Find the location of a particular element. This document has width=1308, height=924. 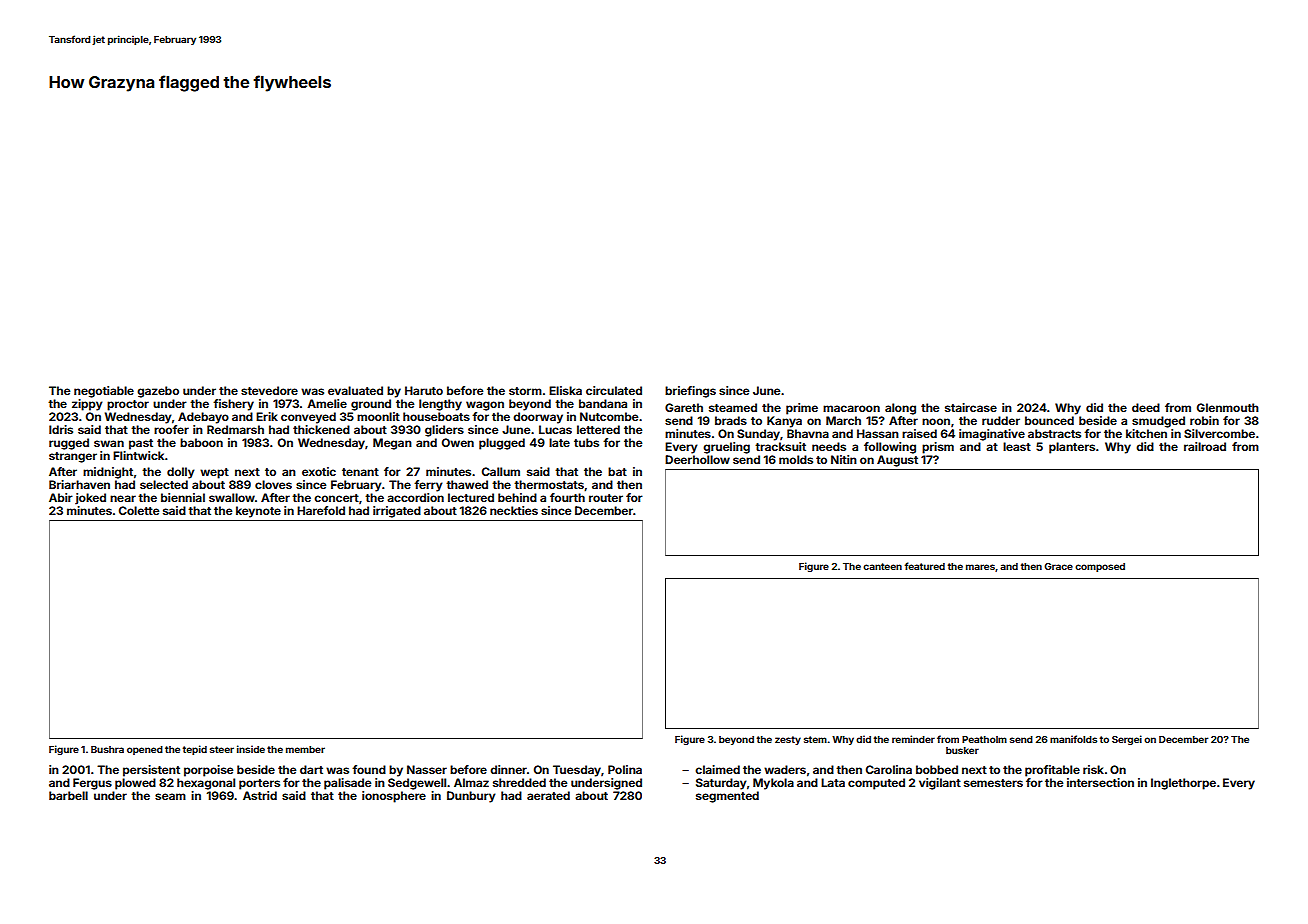

Glenmouth is located at coordinates (1228, 407).
